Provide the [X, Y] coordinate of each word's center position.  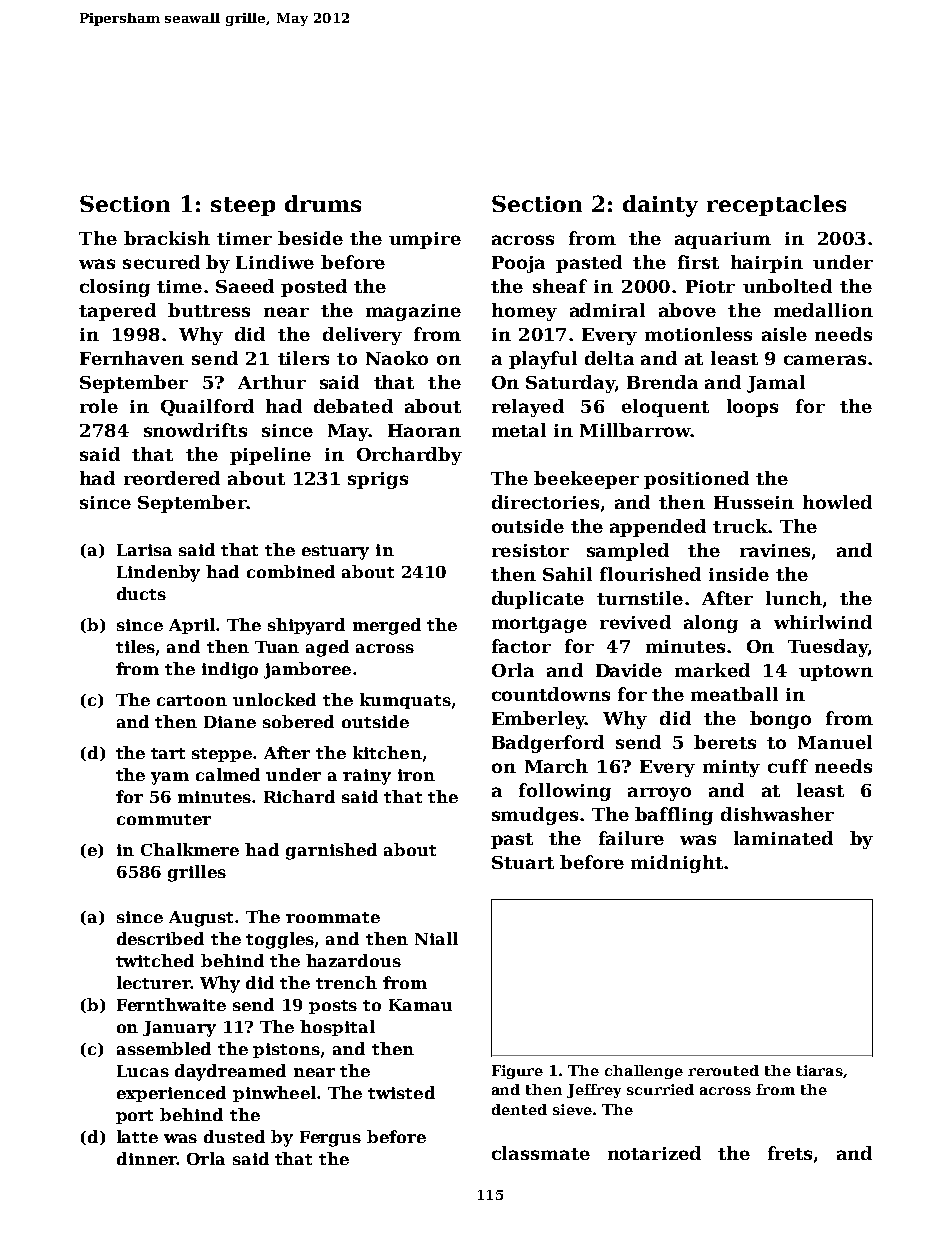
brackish [167, 238]
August [201, 919]
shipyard [306, 626]
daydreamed [230, 1072]
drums [323, 203]
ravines [775, 550]
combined [291, 571]
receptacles [776, 205]
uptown [836, 673]
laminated [783, 838]
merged [387, 626]
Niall [436, 938]
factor [521, 646]
